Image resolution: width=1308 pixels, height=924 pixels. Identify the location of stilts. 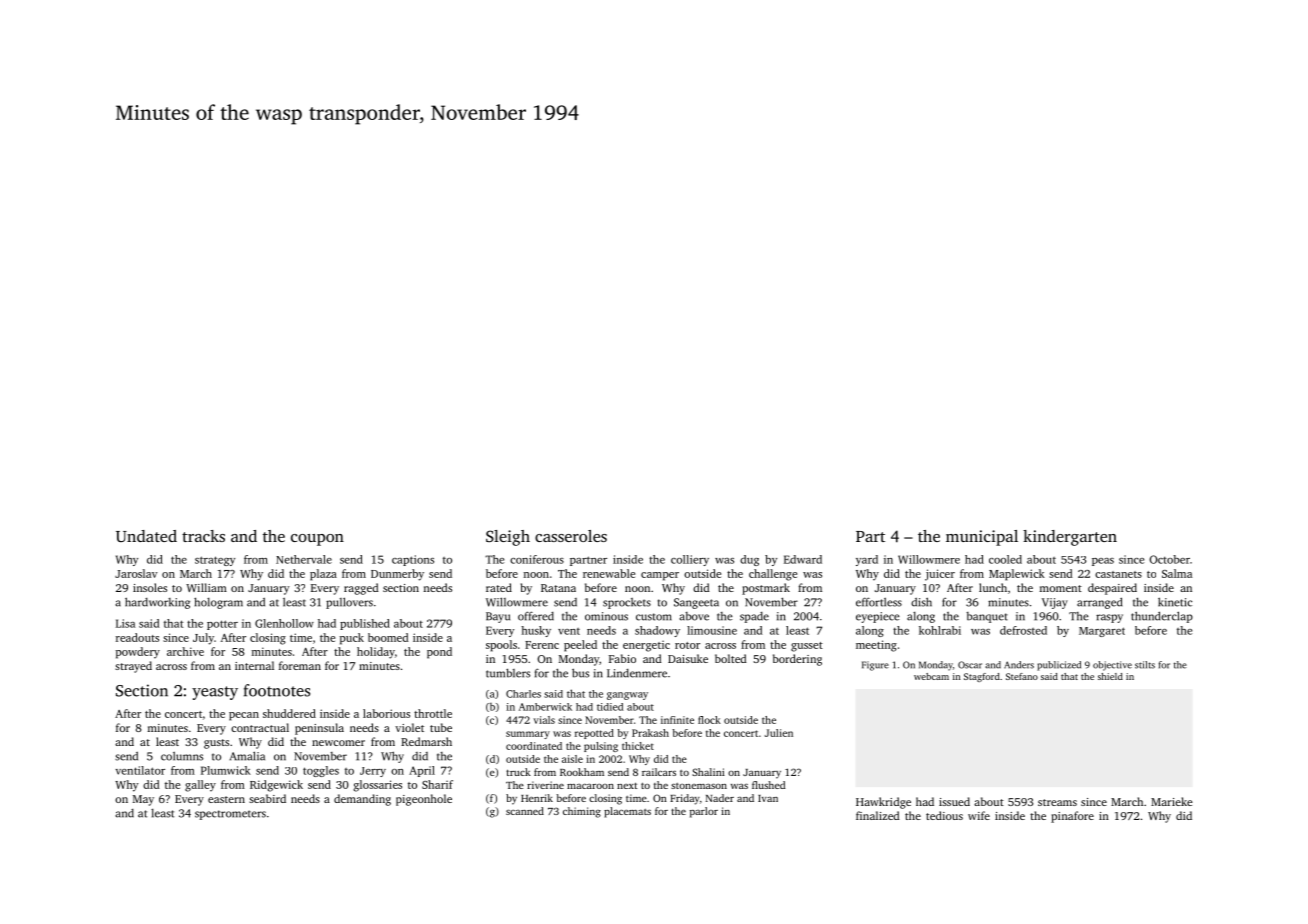
(1145, 665).
